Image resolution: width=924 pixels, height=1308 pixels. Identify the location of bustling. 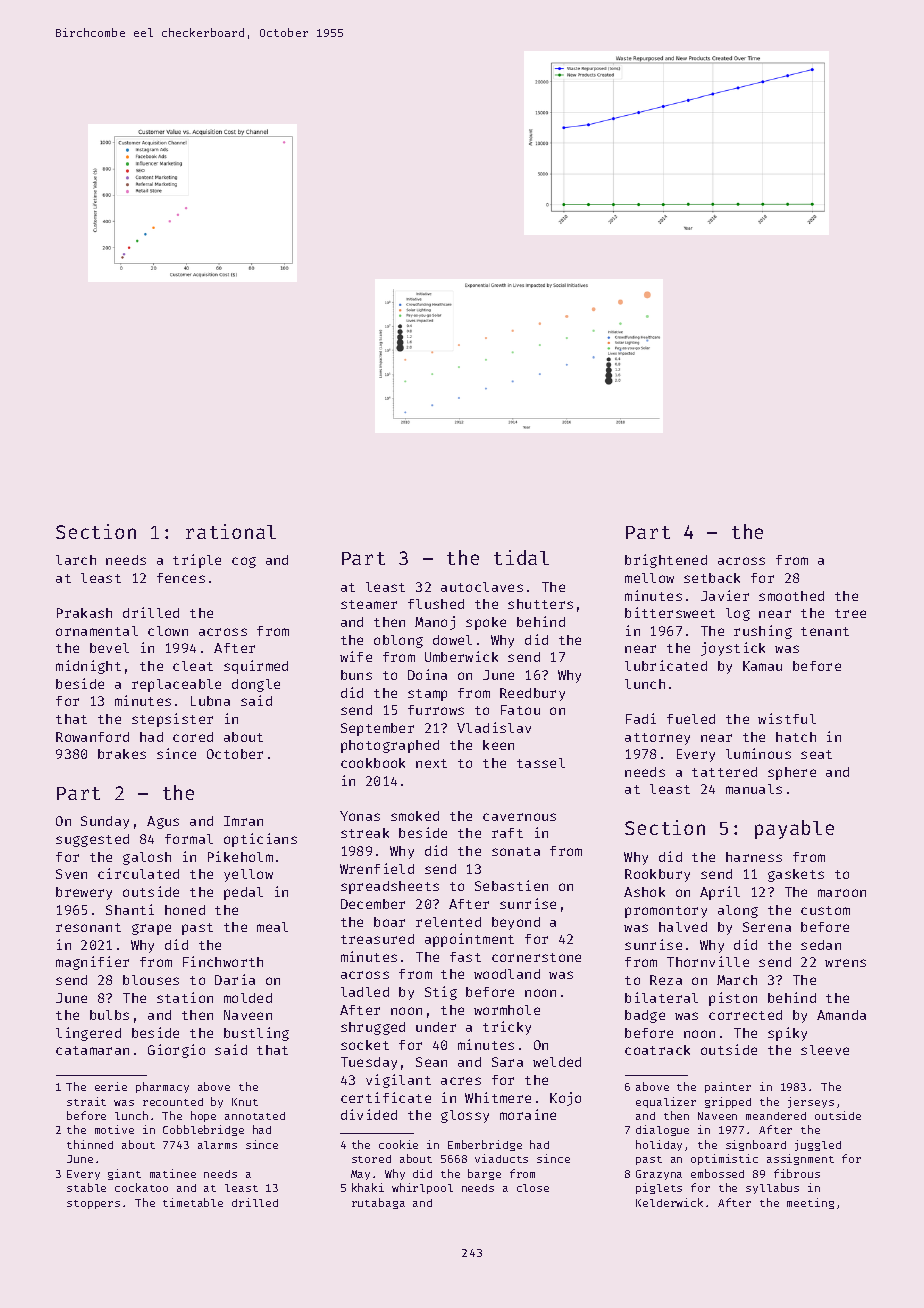
(256, 1034).
